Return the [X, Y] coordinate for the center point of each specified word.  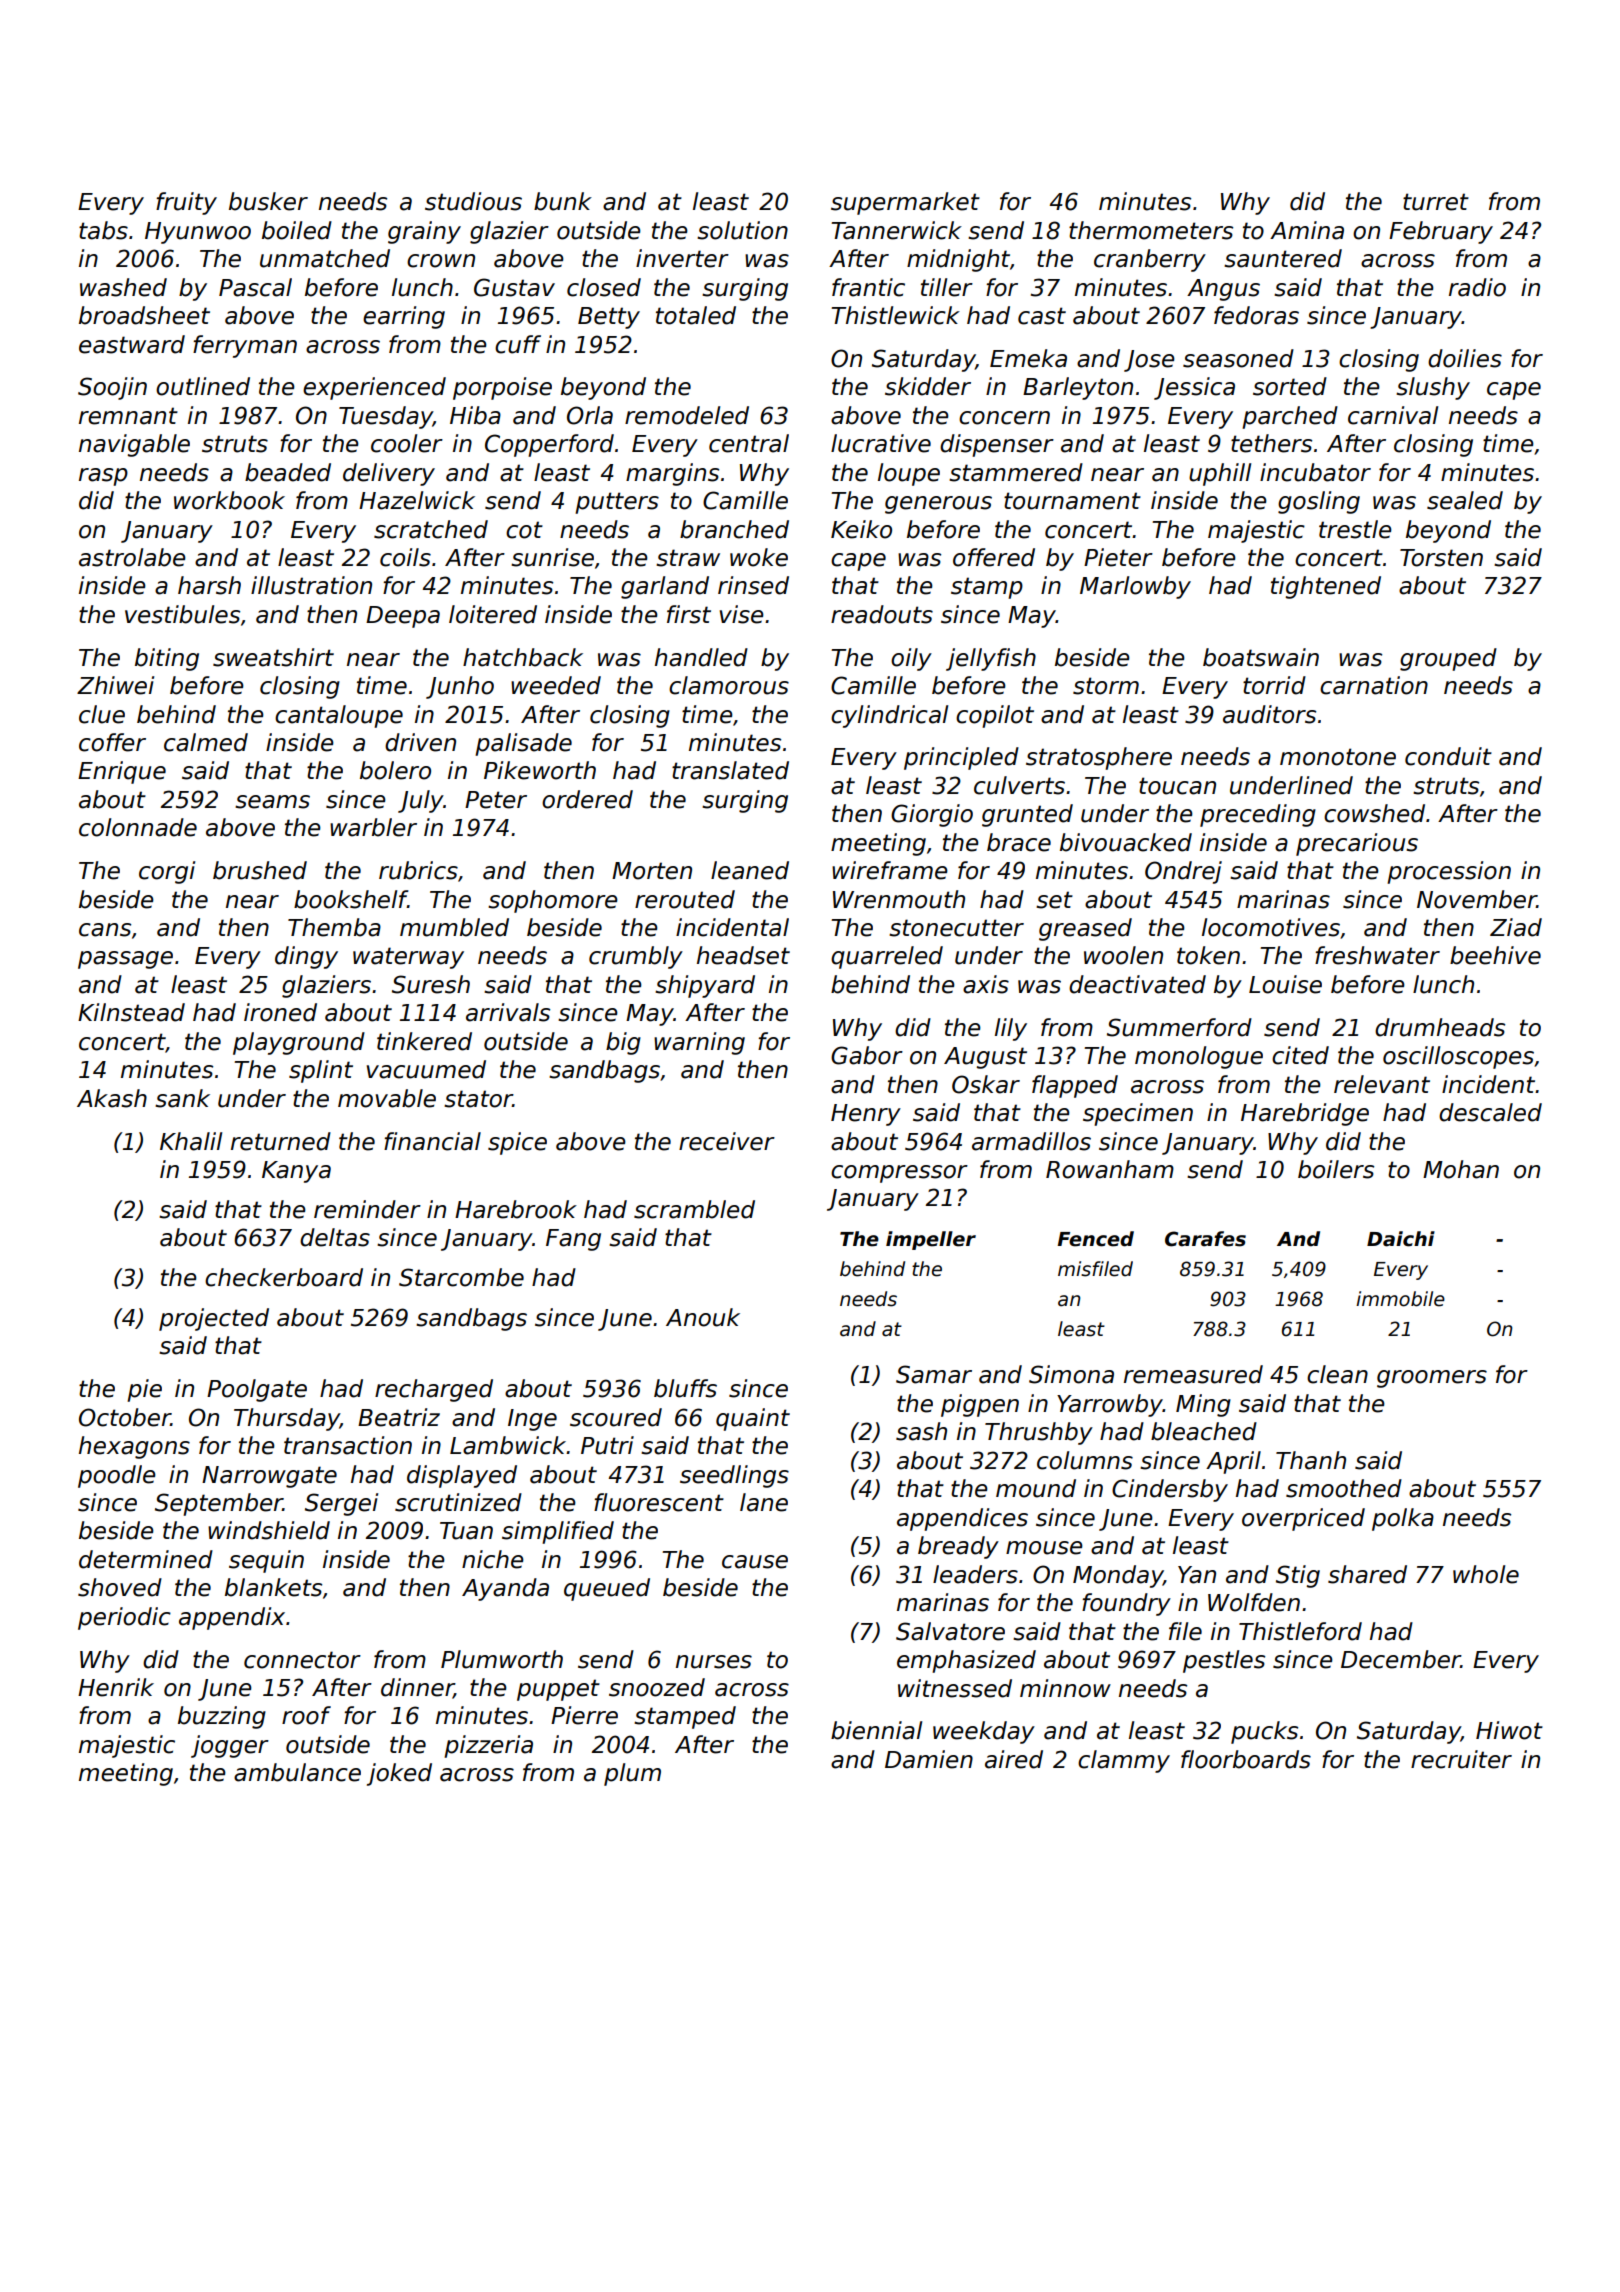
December [1401, 1659]
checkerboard [284, 1277]
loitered [493, 614]
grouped [1448, 659]
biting [167, 659]
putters [617, 503]
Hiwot [1509, 1730]
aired [1014, 1759]
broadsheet [144, 315]
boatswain [1261, 657]
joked [399, 1774]
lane [764, 1502]
